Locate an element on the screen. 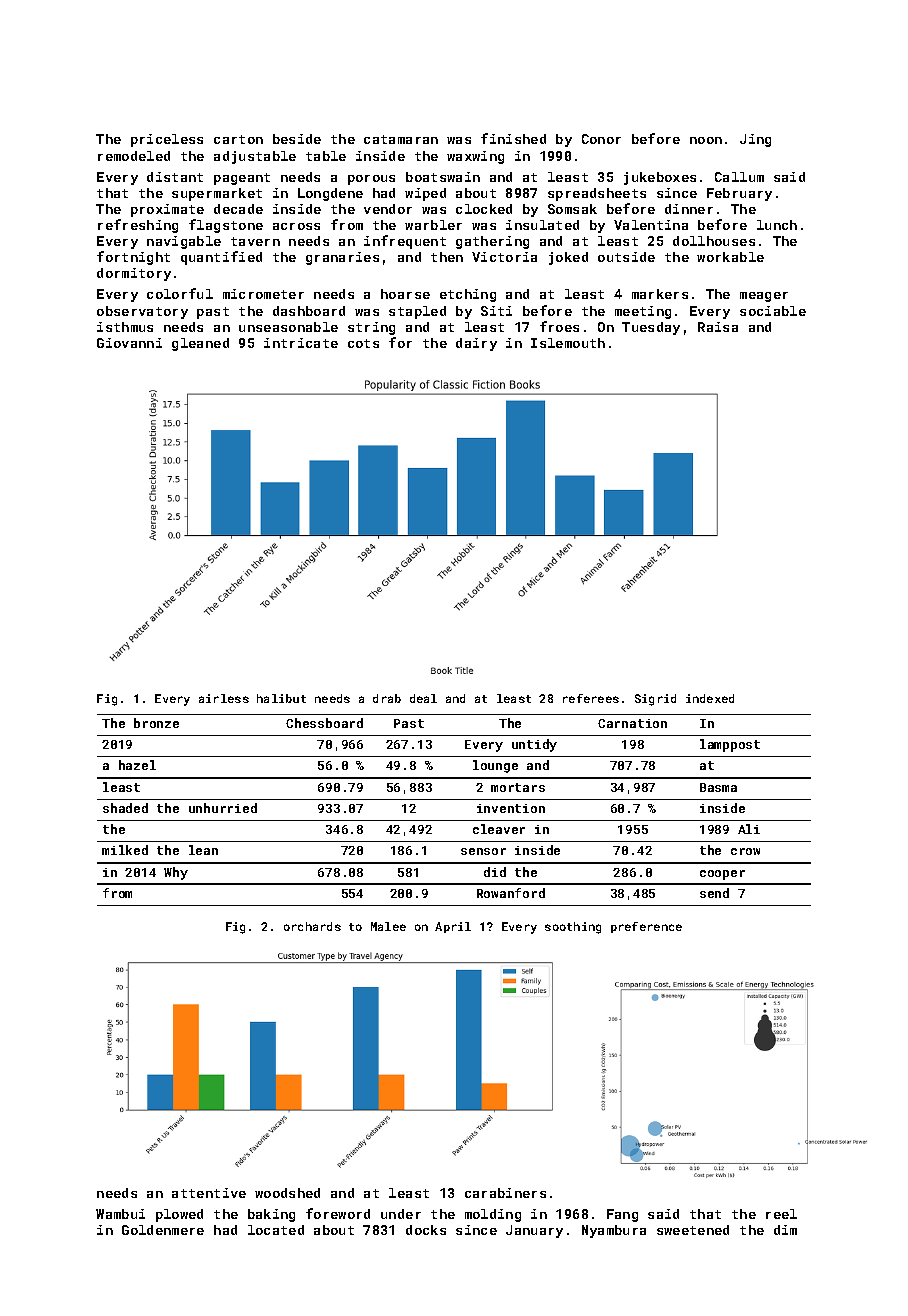  noon is located at coordinates (706, 140).
